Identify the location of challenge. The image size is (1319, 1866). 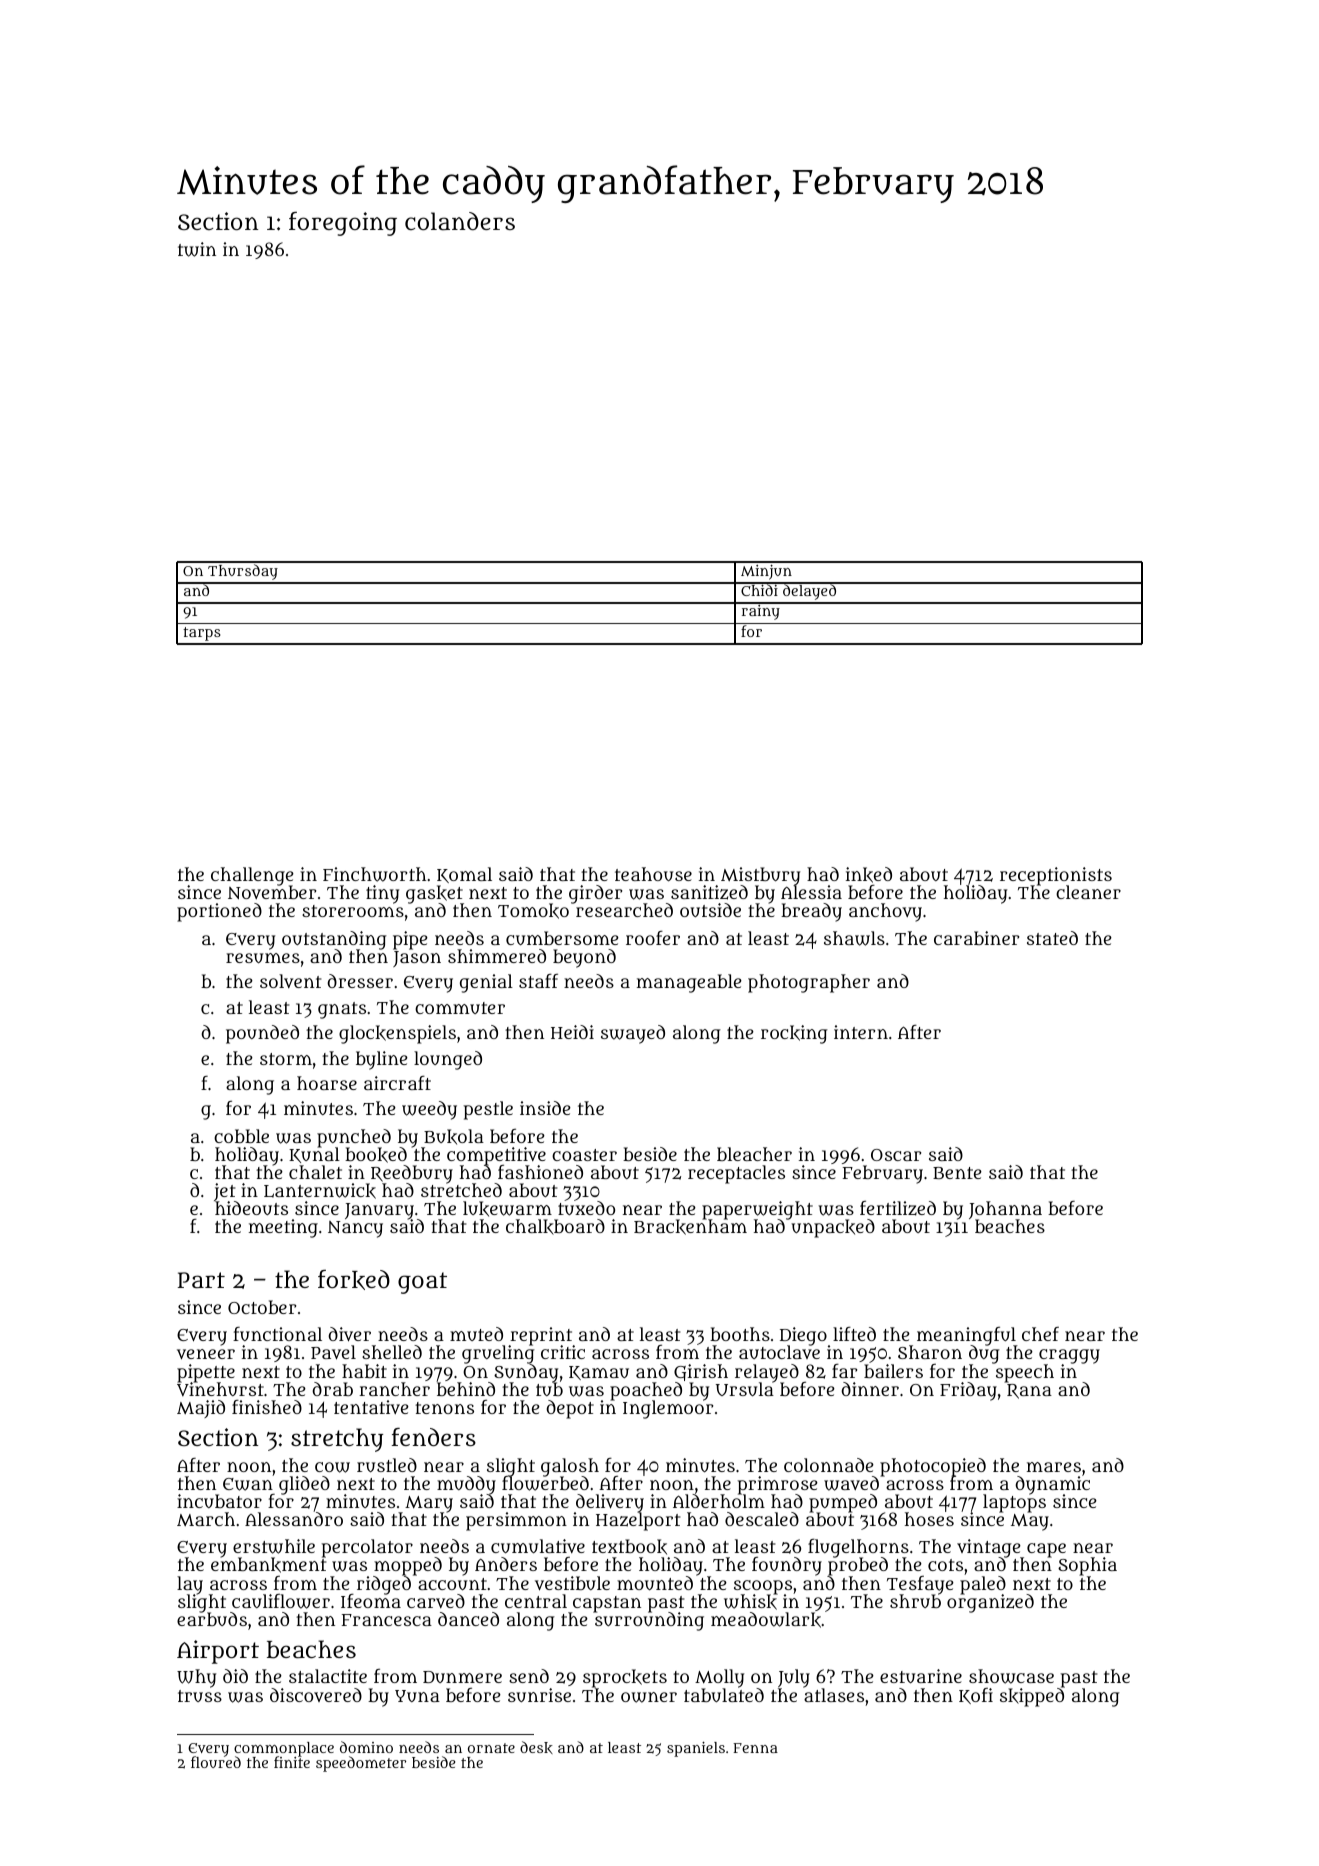
(252, 876).
